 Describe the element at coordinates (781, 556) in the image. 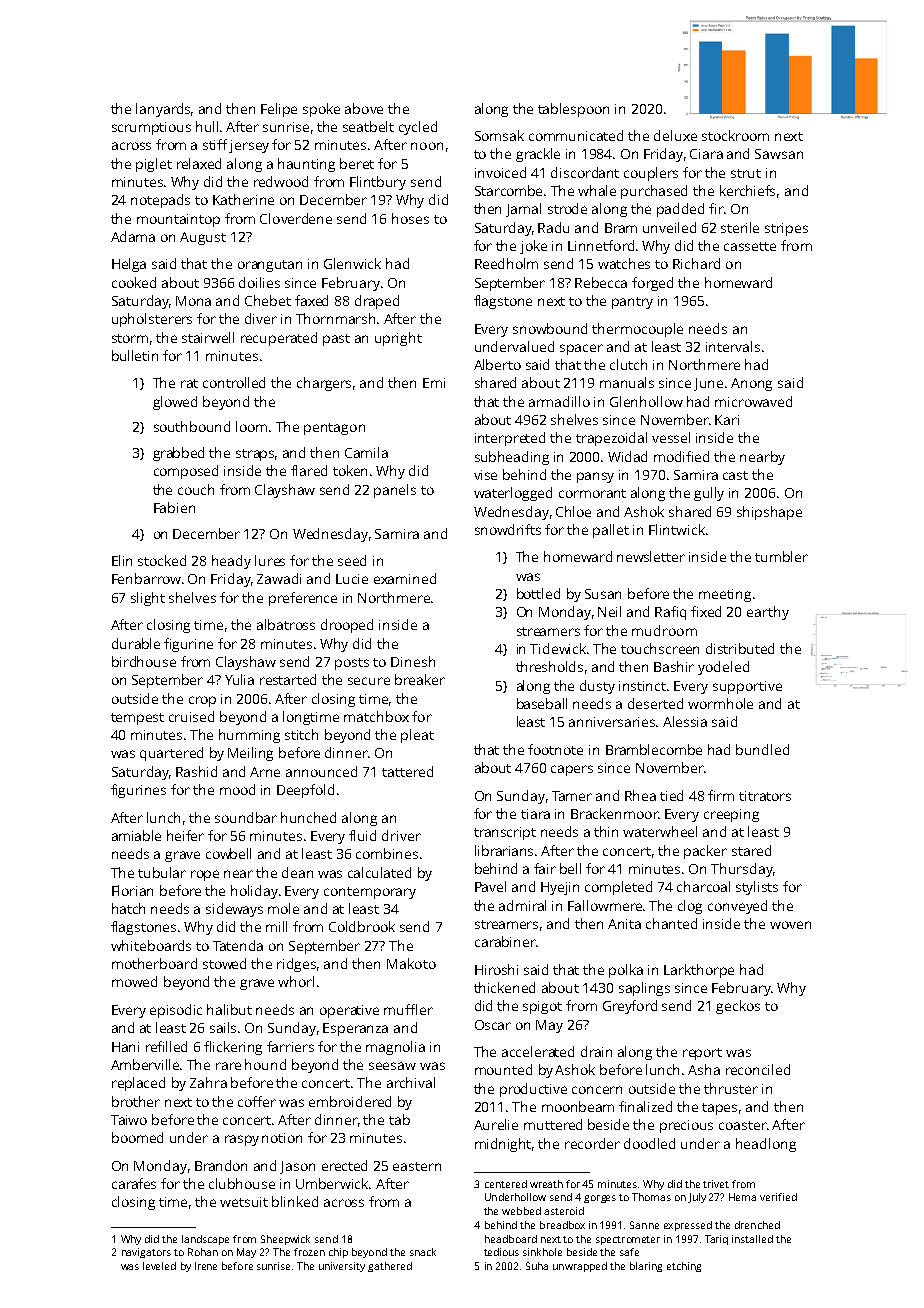

I see `tumbler` at that location.
